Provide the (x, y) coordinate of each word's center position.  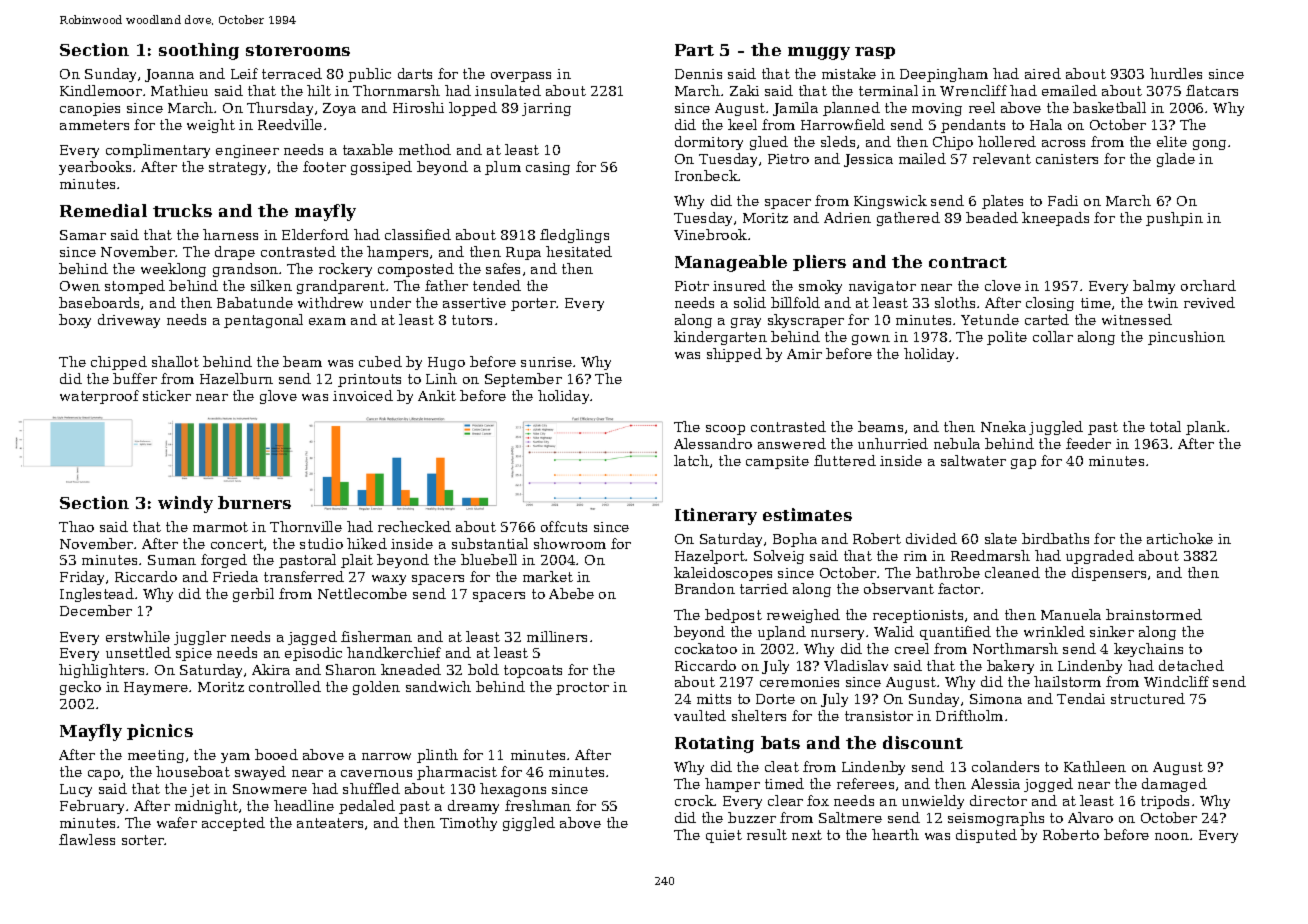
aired (1043, 73)
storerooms (298, 50)
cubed (380, 361)
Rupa (523, 253)
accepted (233, 824)
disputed (986, 836)
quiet (724, 836)
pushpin (1174, 219)
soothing (199, 51)
